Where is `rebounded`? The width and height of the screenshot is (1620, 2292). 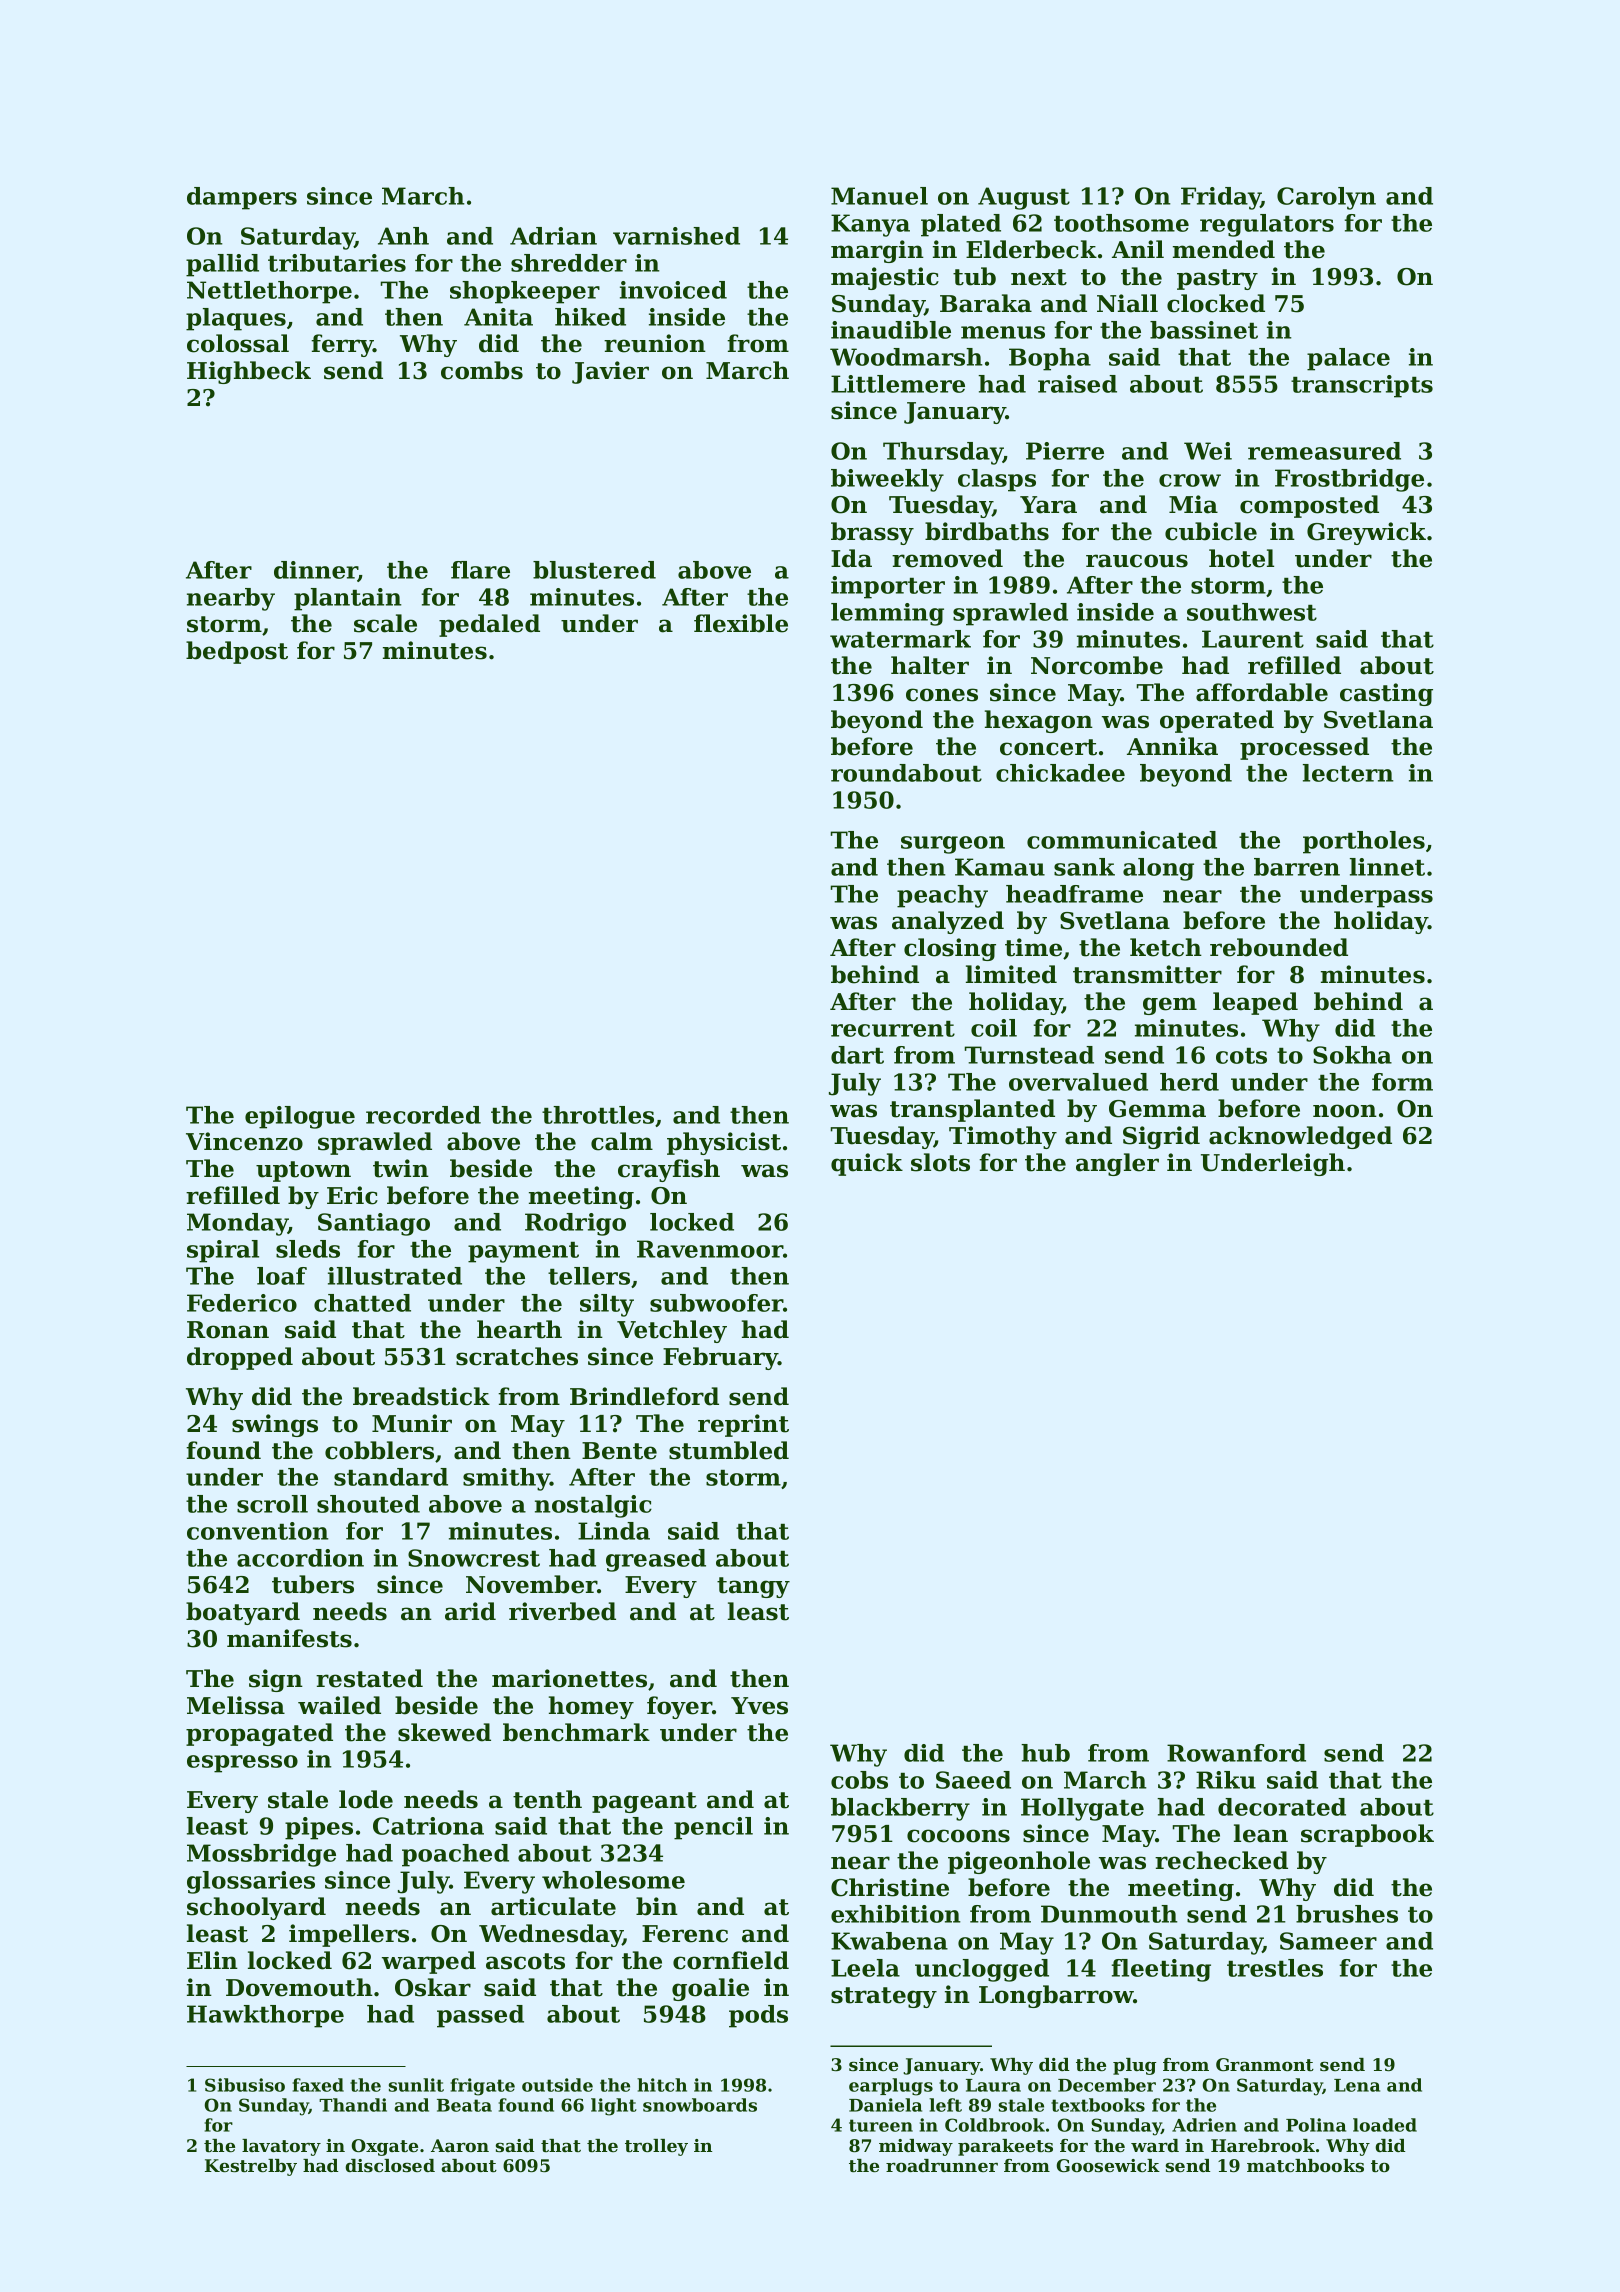 rebounded is located at coordinates (1279, 947).
